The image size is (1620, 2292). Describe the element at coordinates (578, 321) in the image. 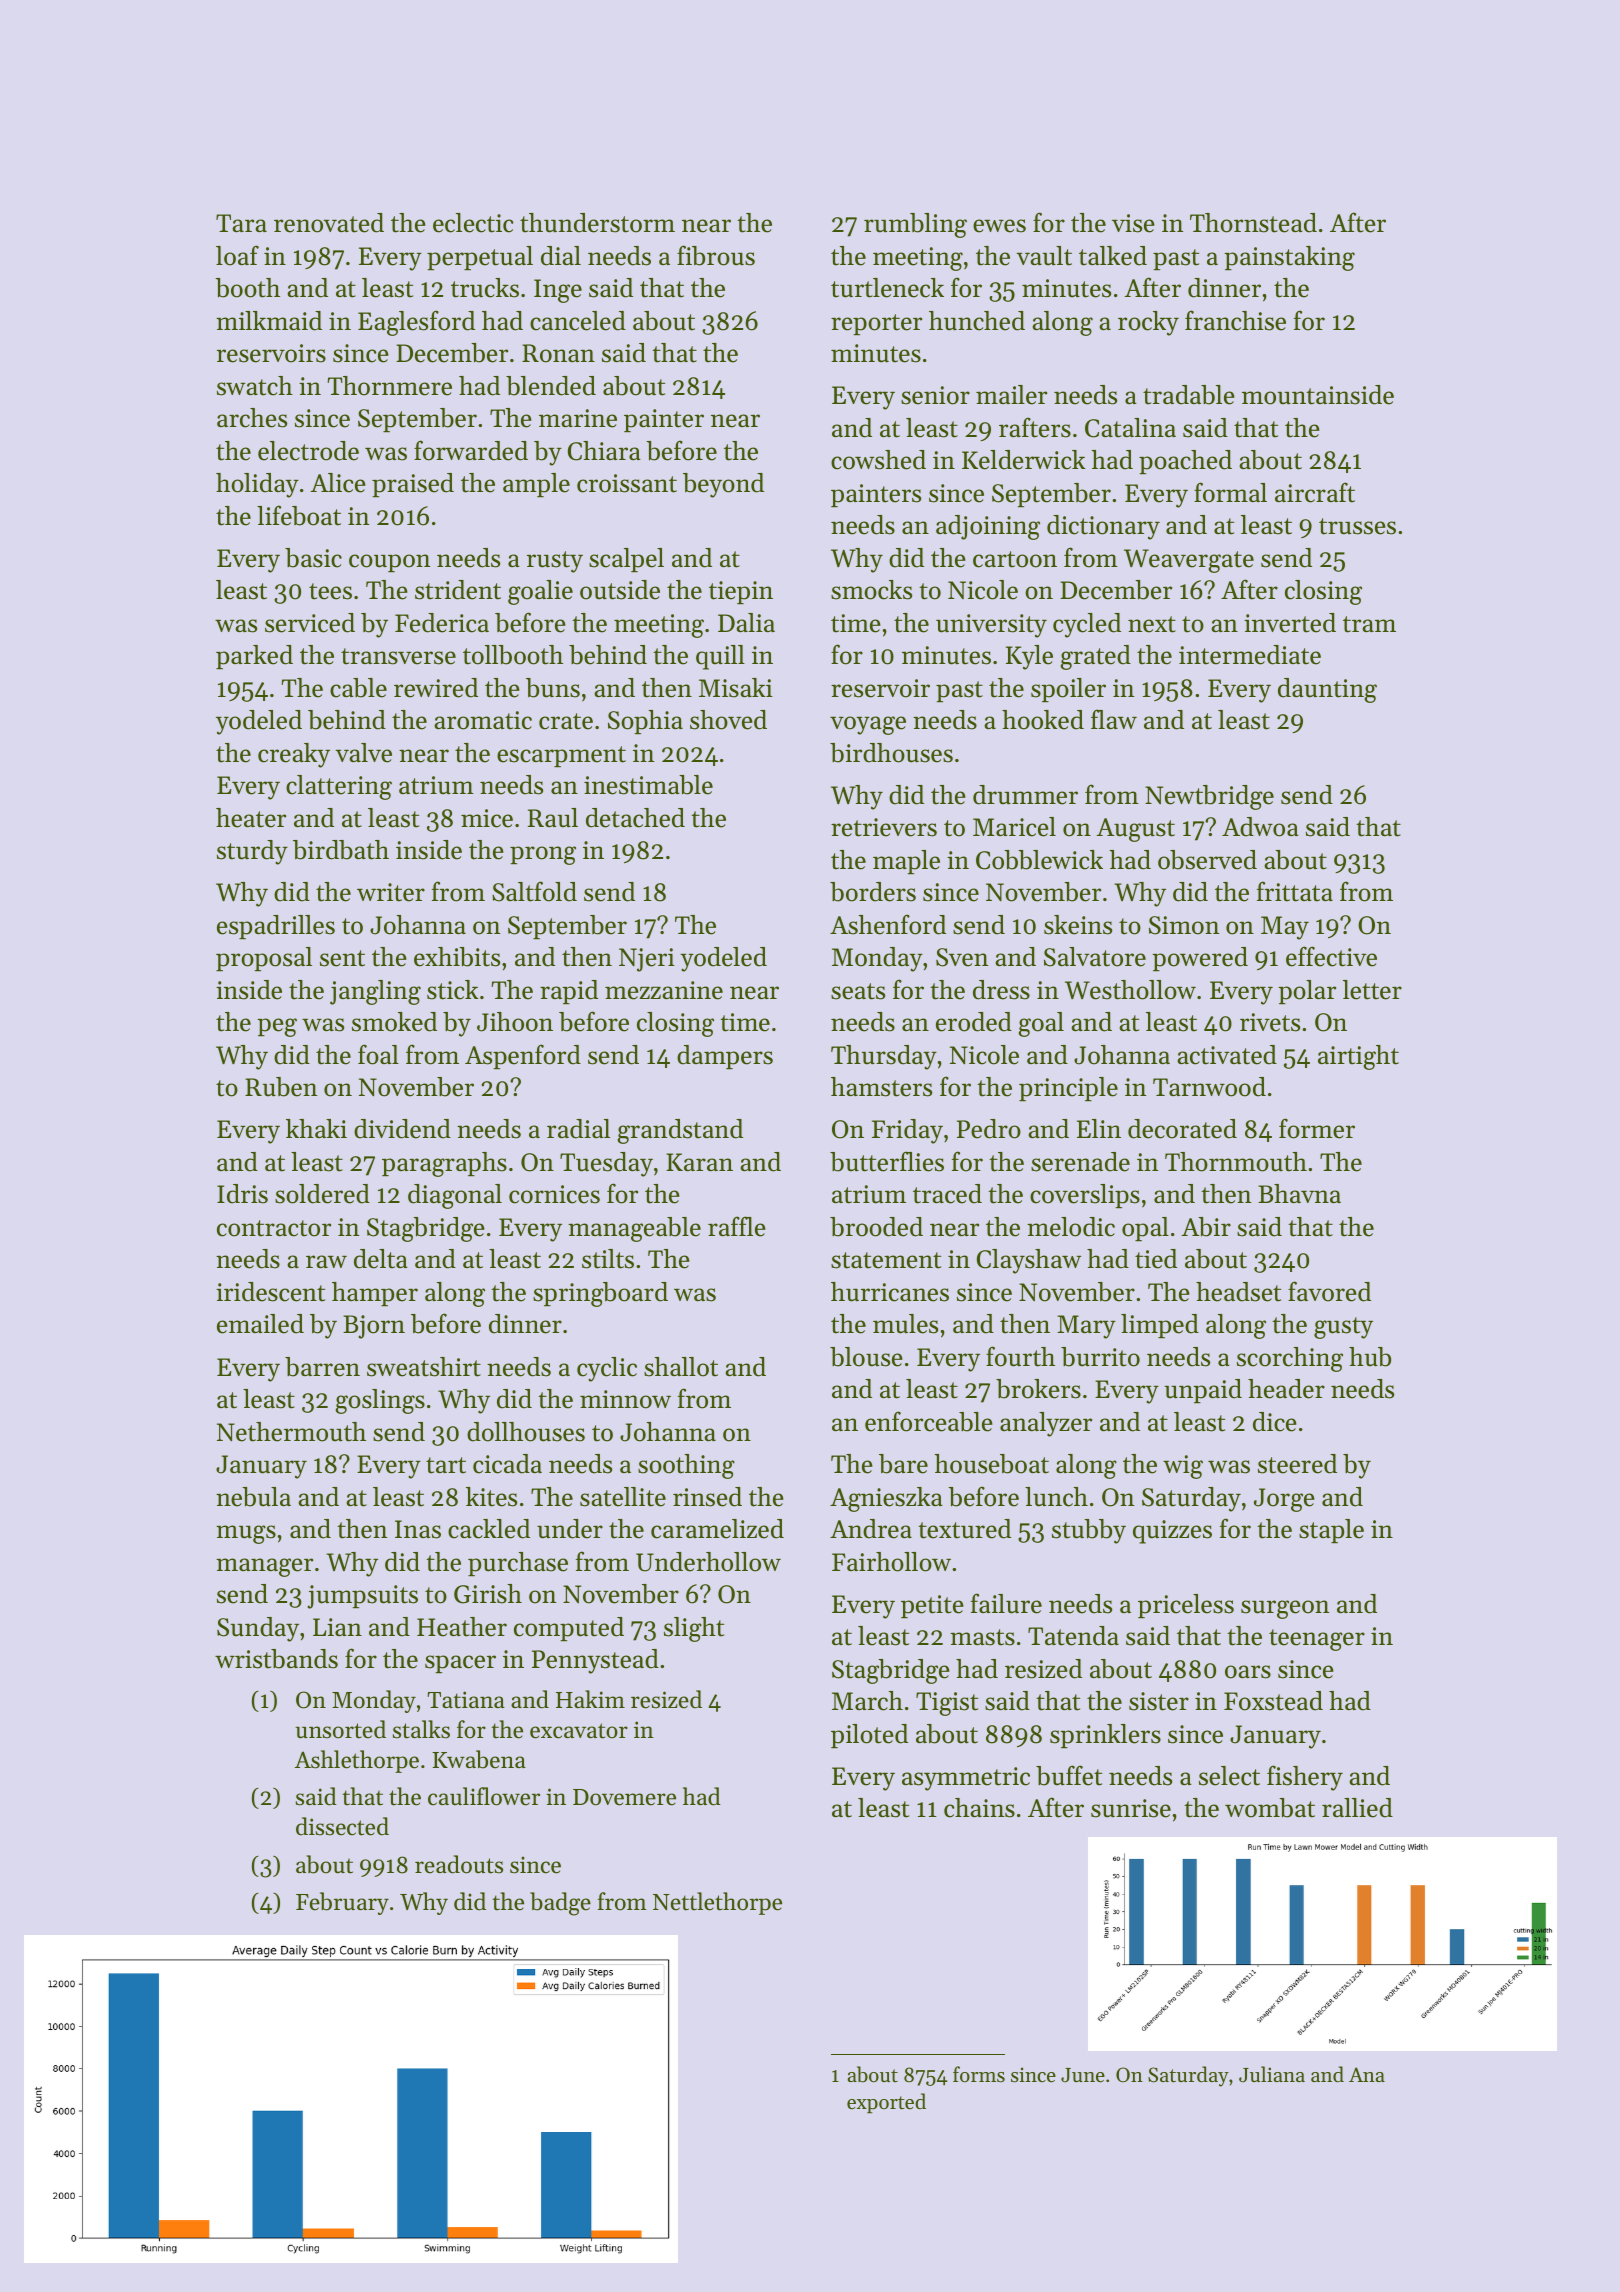

I see `canceled` at that location.
